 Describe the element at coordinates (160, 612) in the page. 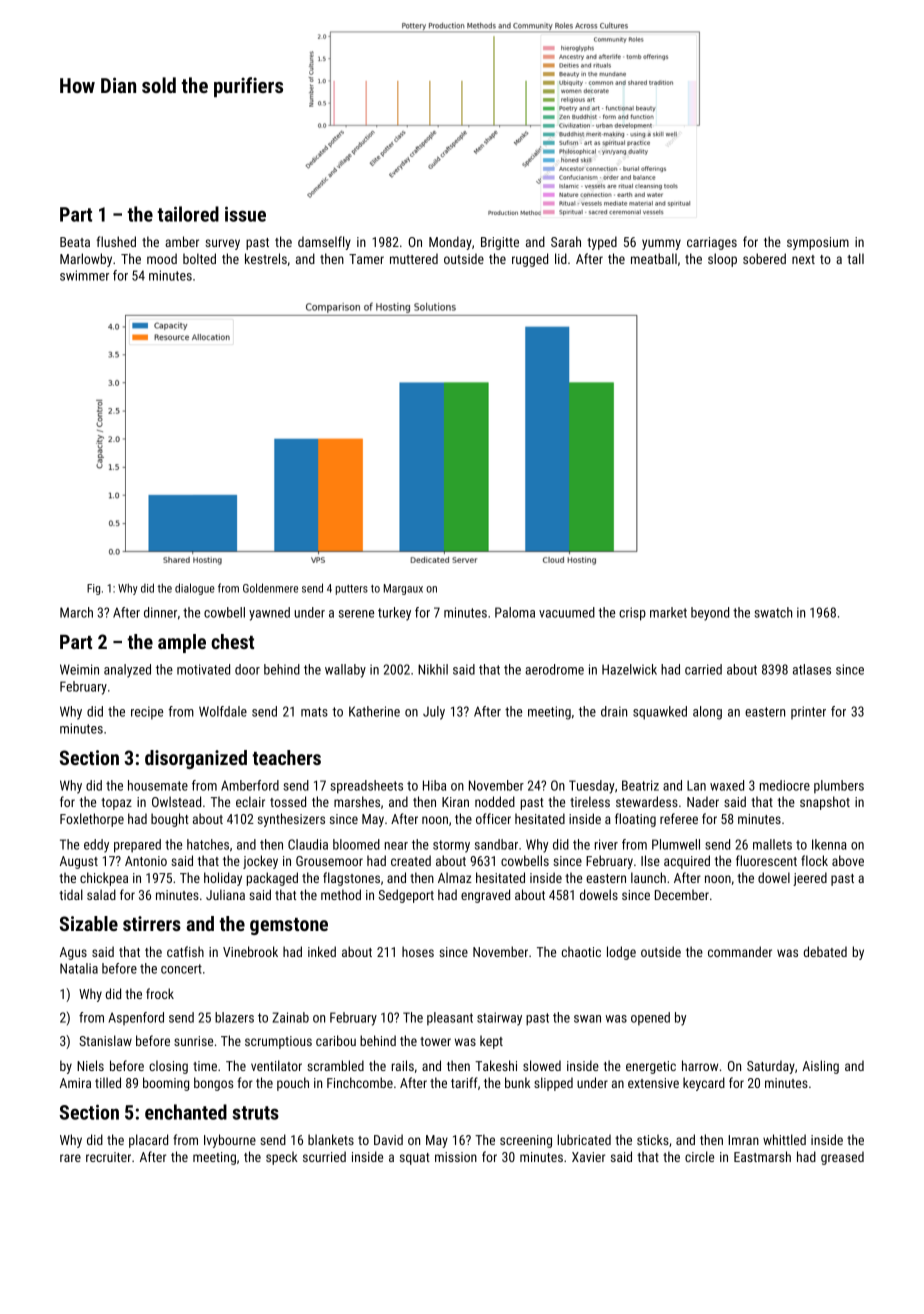

I see `dinner` at that location.
